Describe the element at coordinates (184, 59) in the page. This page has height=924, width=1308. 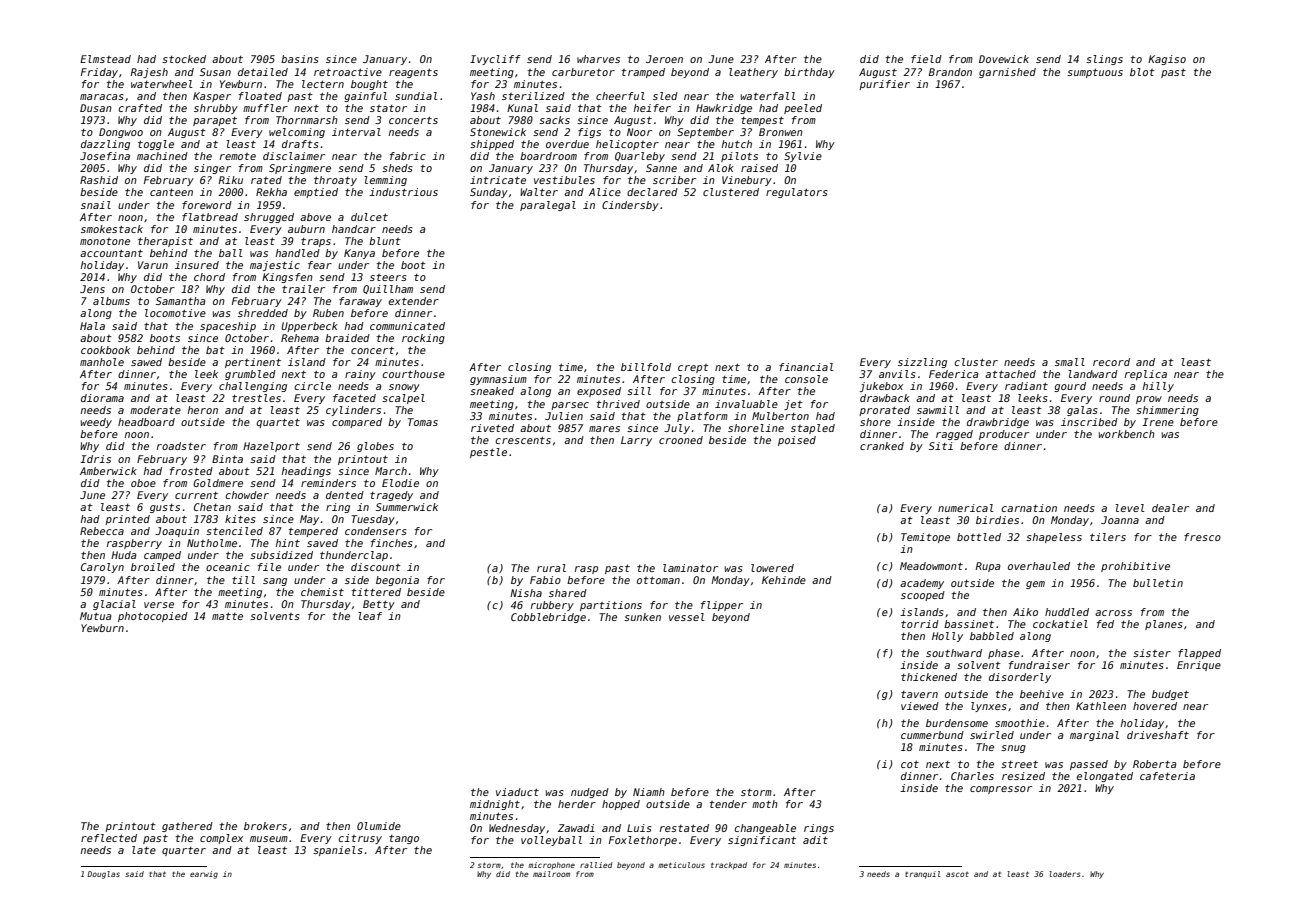
I see `stocked` at that location.
